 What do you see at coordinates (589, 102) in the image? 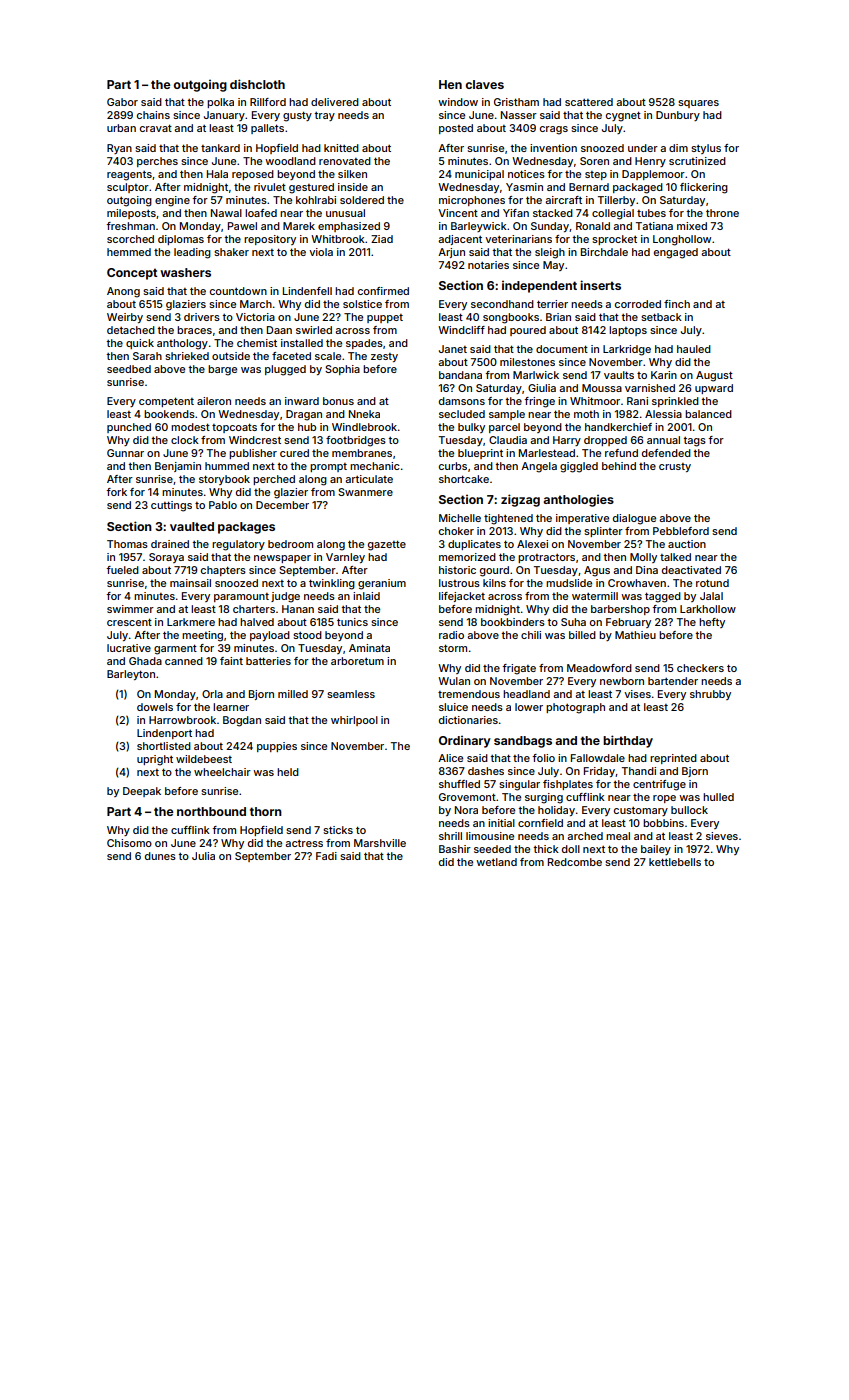
I see `scattered` at bounding box center [589, 102].
